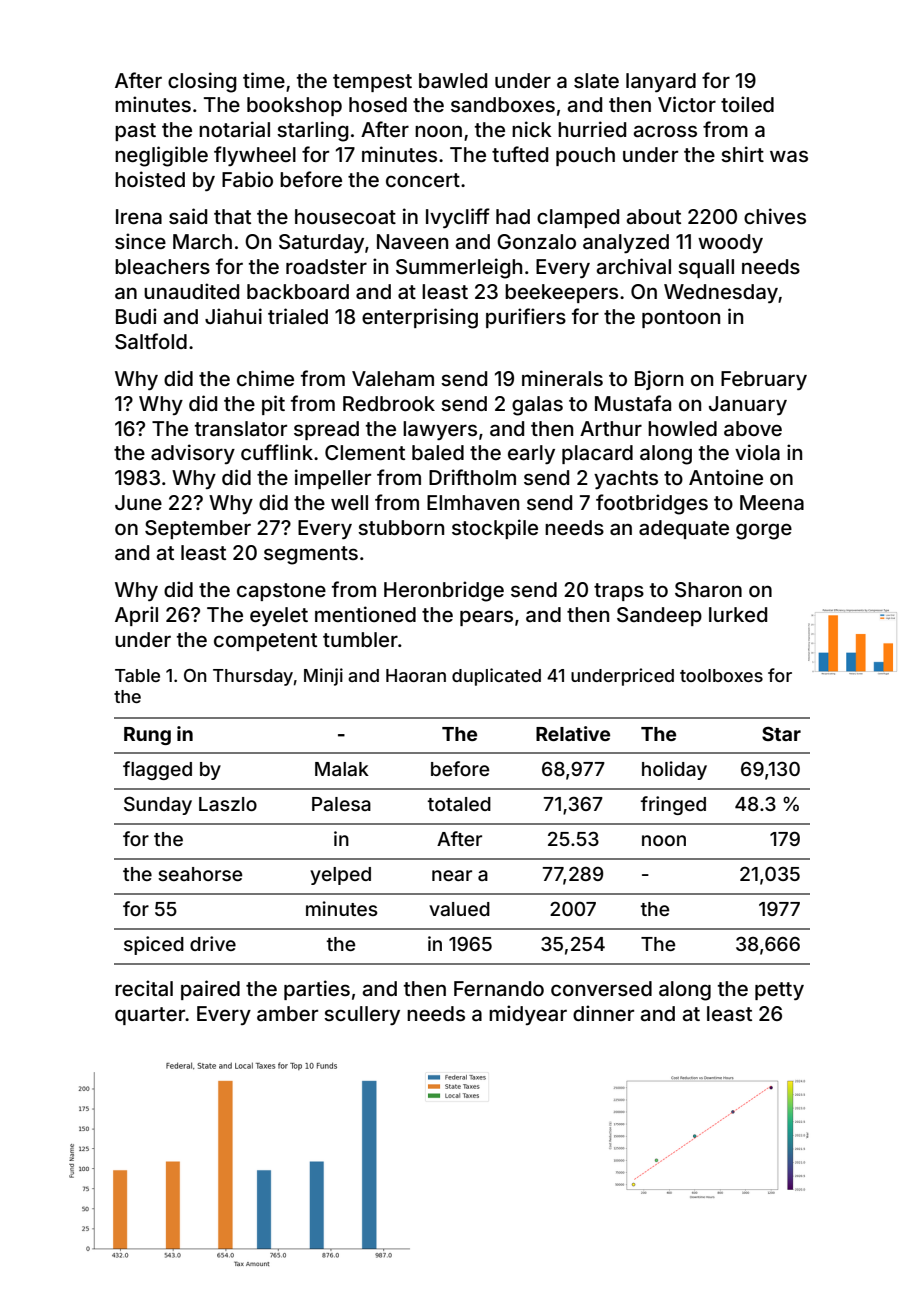 Image resolution: width=924 pixels, height=1311 pixels. What do you see at coordinates (281, 592) in the document?
I see `capstone` at bounding box center [281, 592].
